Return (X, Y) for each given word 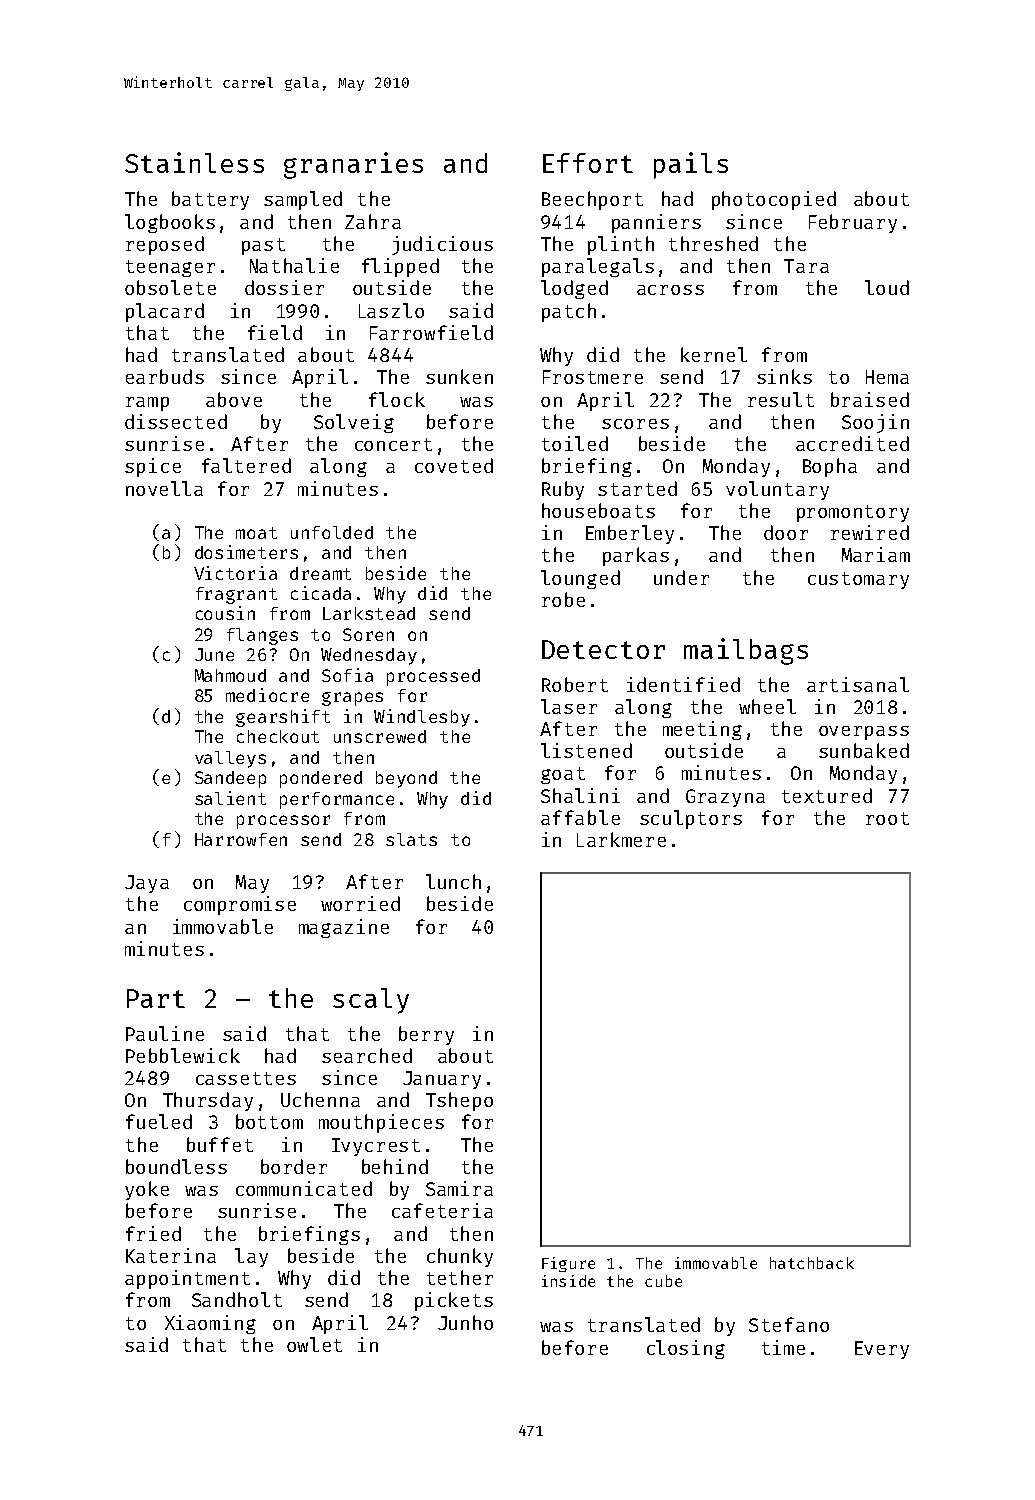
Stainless (194, 162)
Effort (588, 163)
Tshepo (459, 1101)
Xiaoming (210, 1324)
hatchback (812, 1263)
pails (691, 165)
